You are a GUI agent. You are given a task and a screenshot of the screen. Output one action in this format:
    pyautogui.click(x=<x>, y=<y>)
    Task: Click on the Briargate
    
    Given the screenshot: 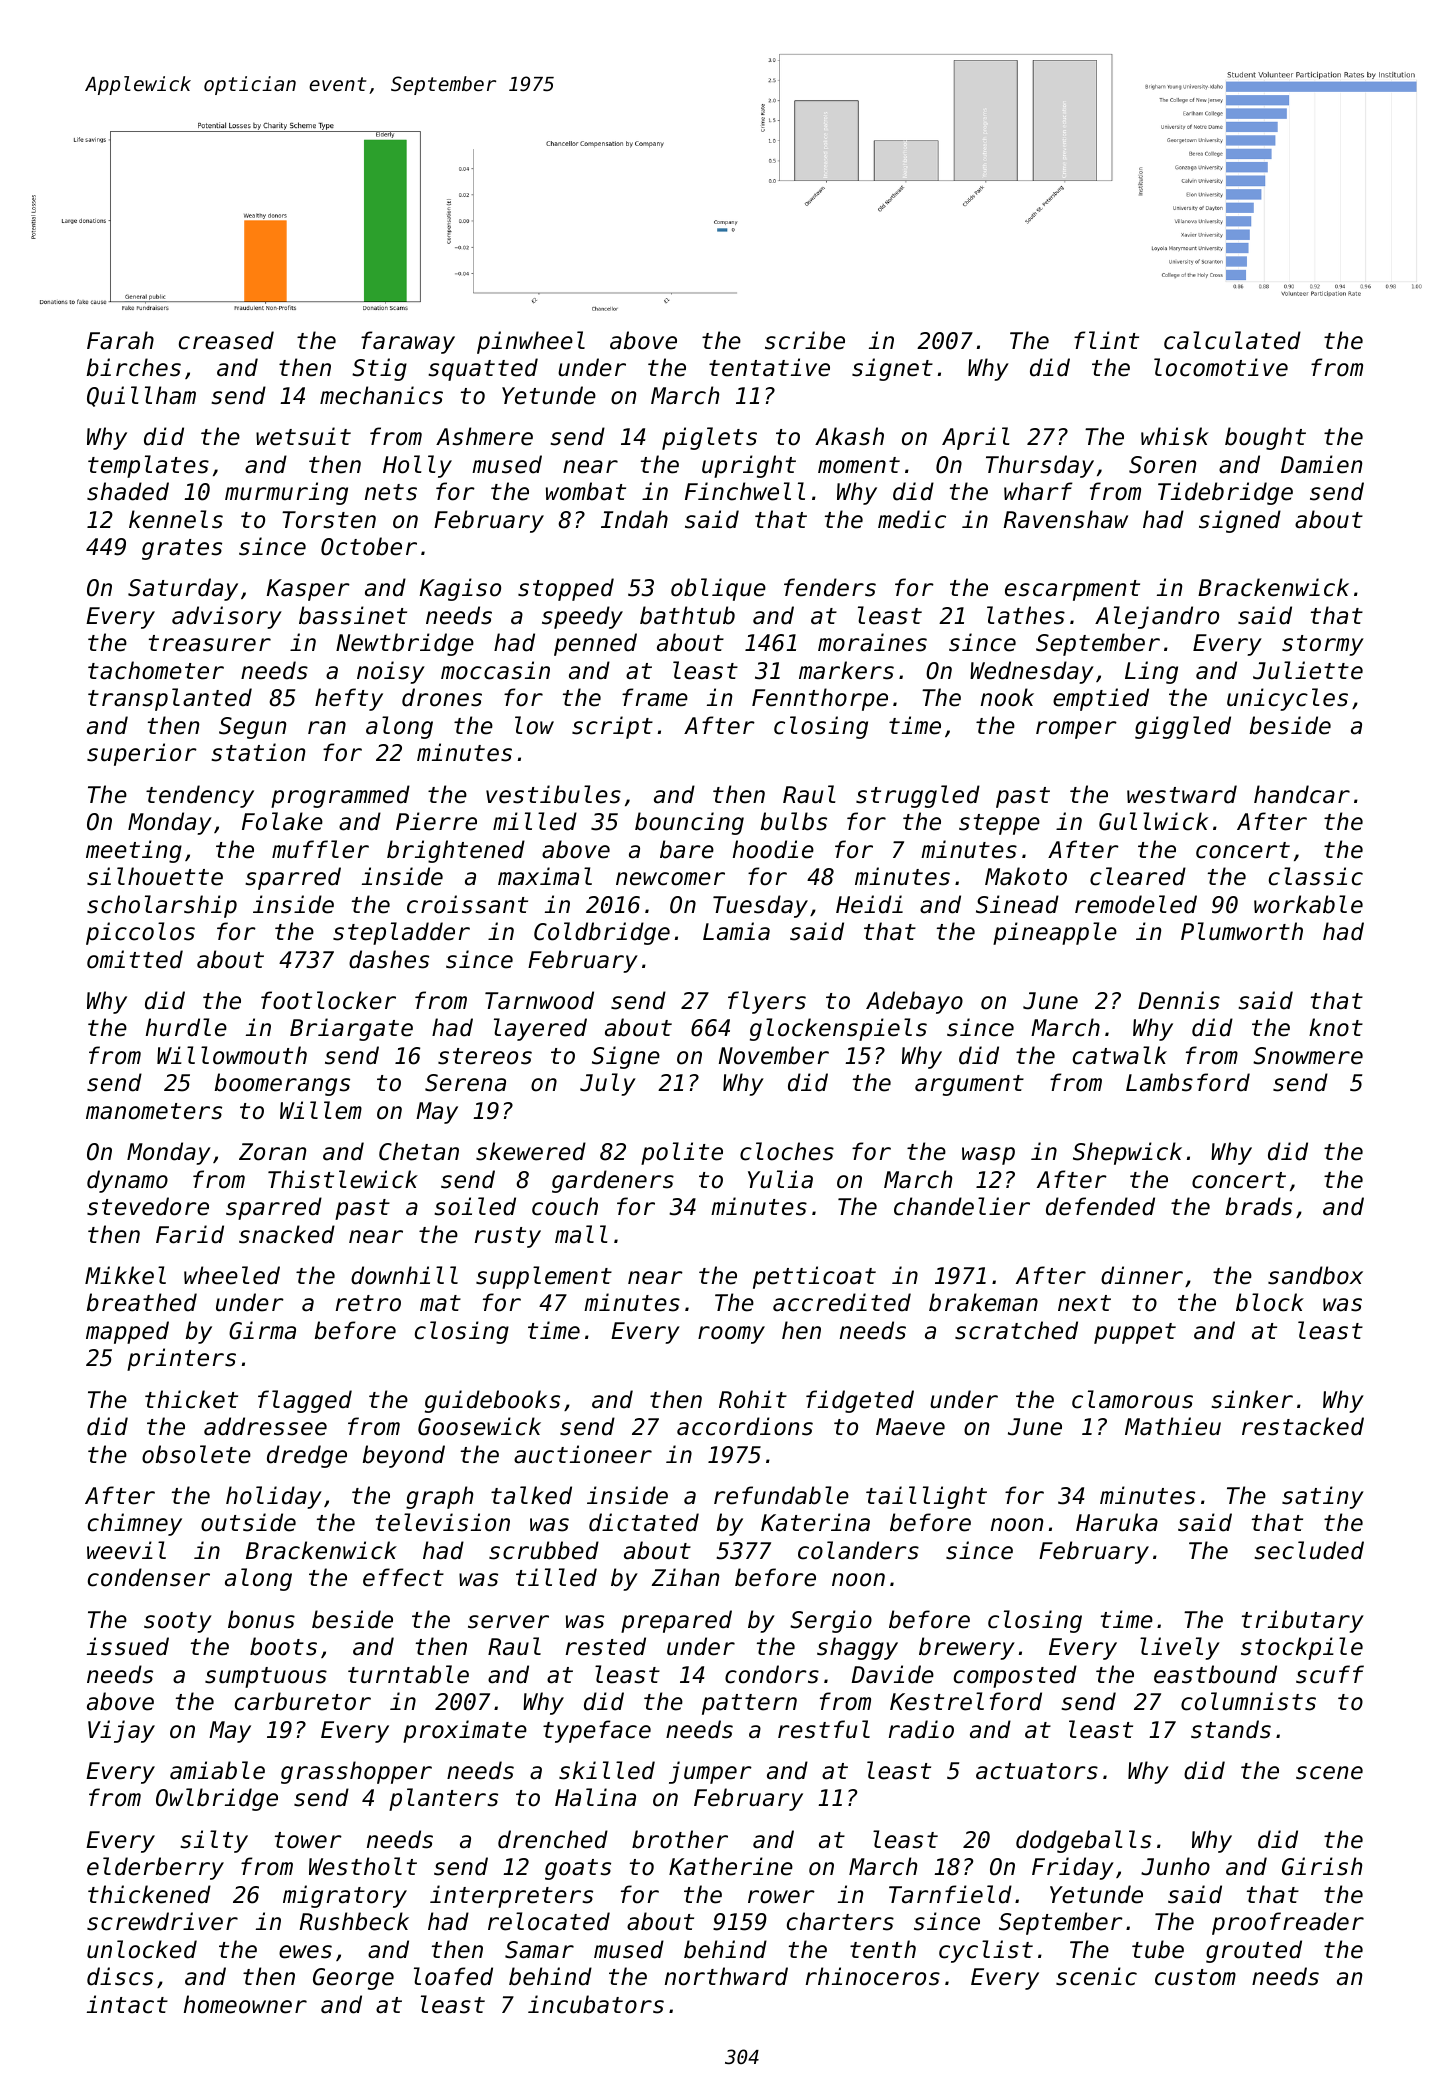 What is the action you would take?
    pyautogui.click(x=351, y=1029)
